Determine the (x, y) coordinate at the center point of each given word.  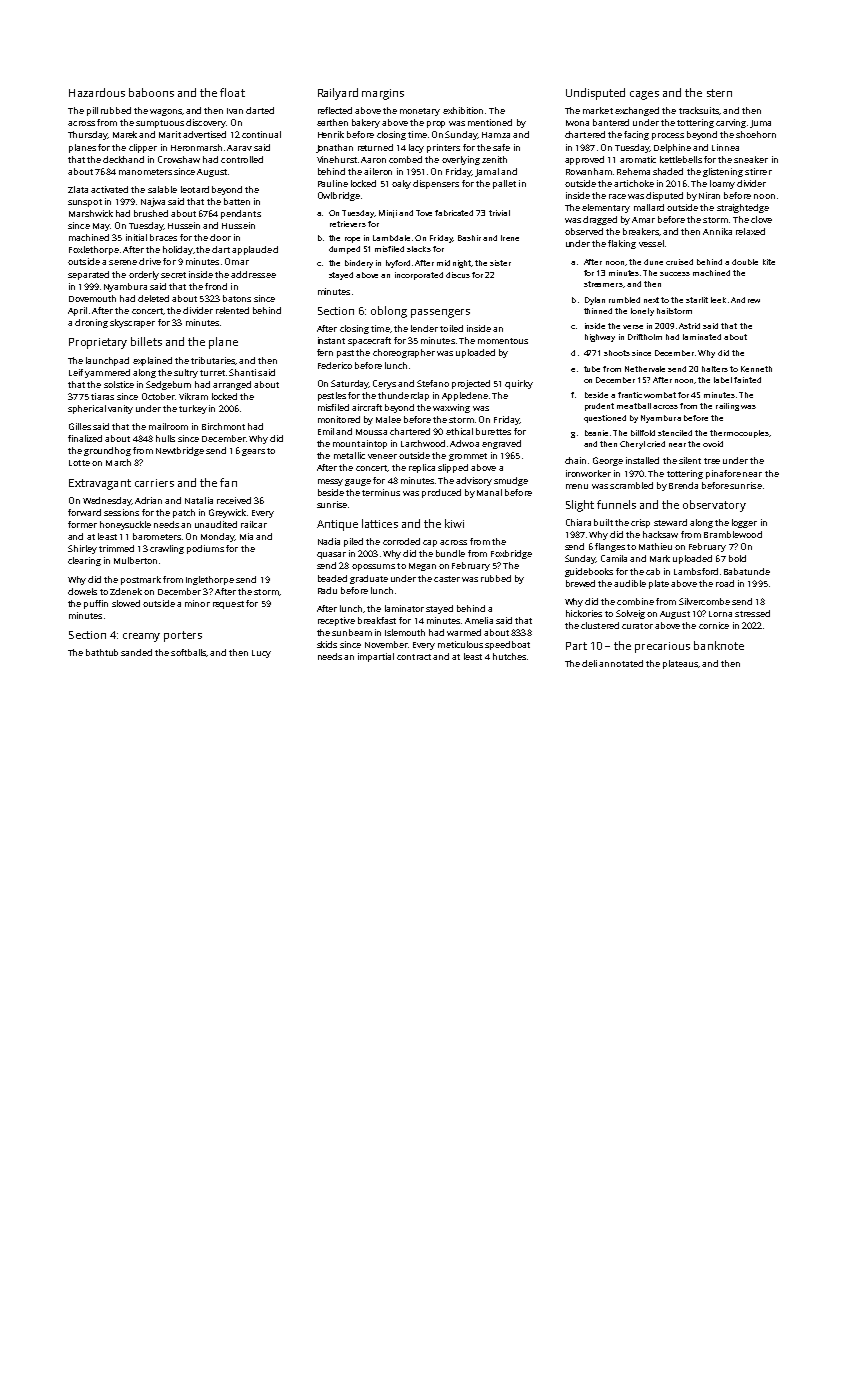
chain (575, 460)
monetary (420, 112)
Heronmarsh (196, 147)
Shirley (82, 549)
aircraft (367, 407)
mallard (649, 207)
